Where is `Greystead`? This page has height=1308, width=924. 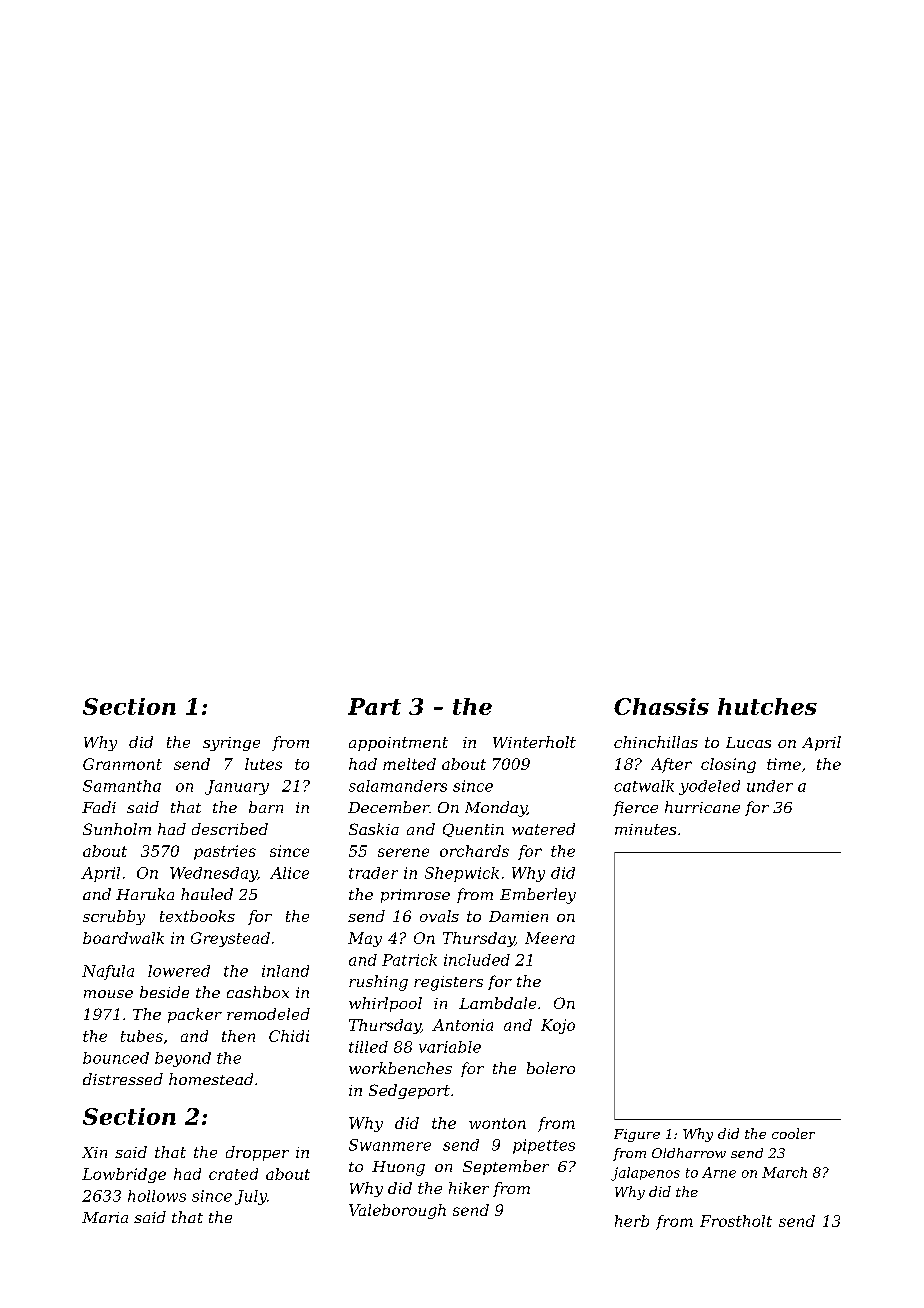 Greystead is located at coordinates (230, 939).
